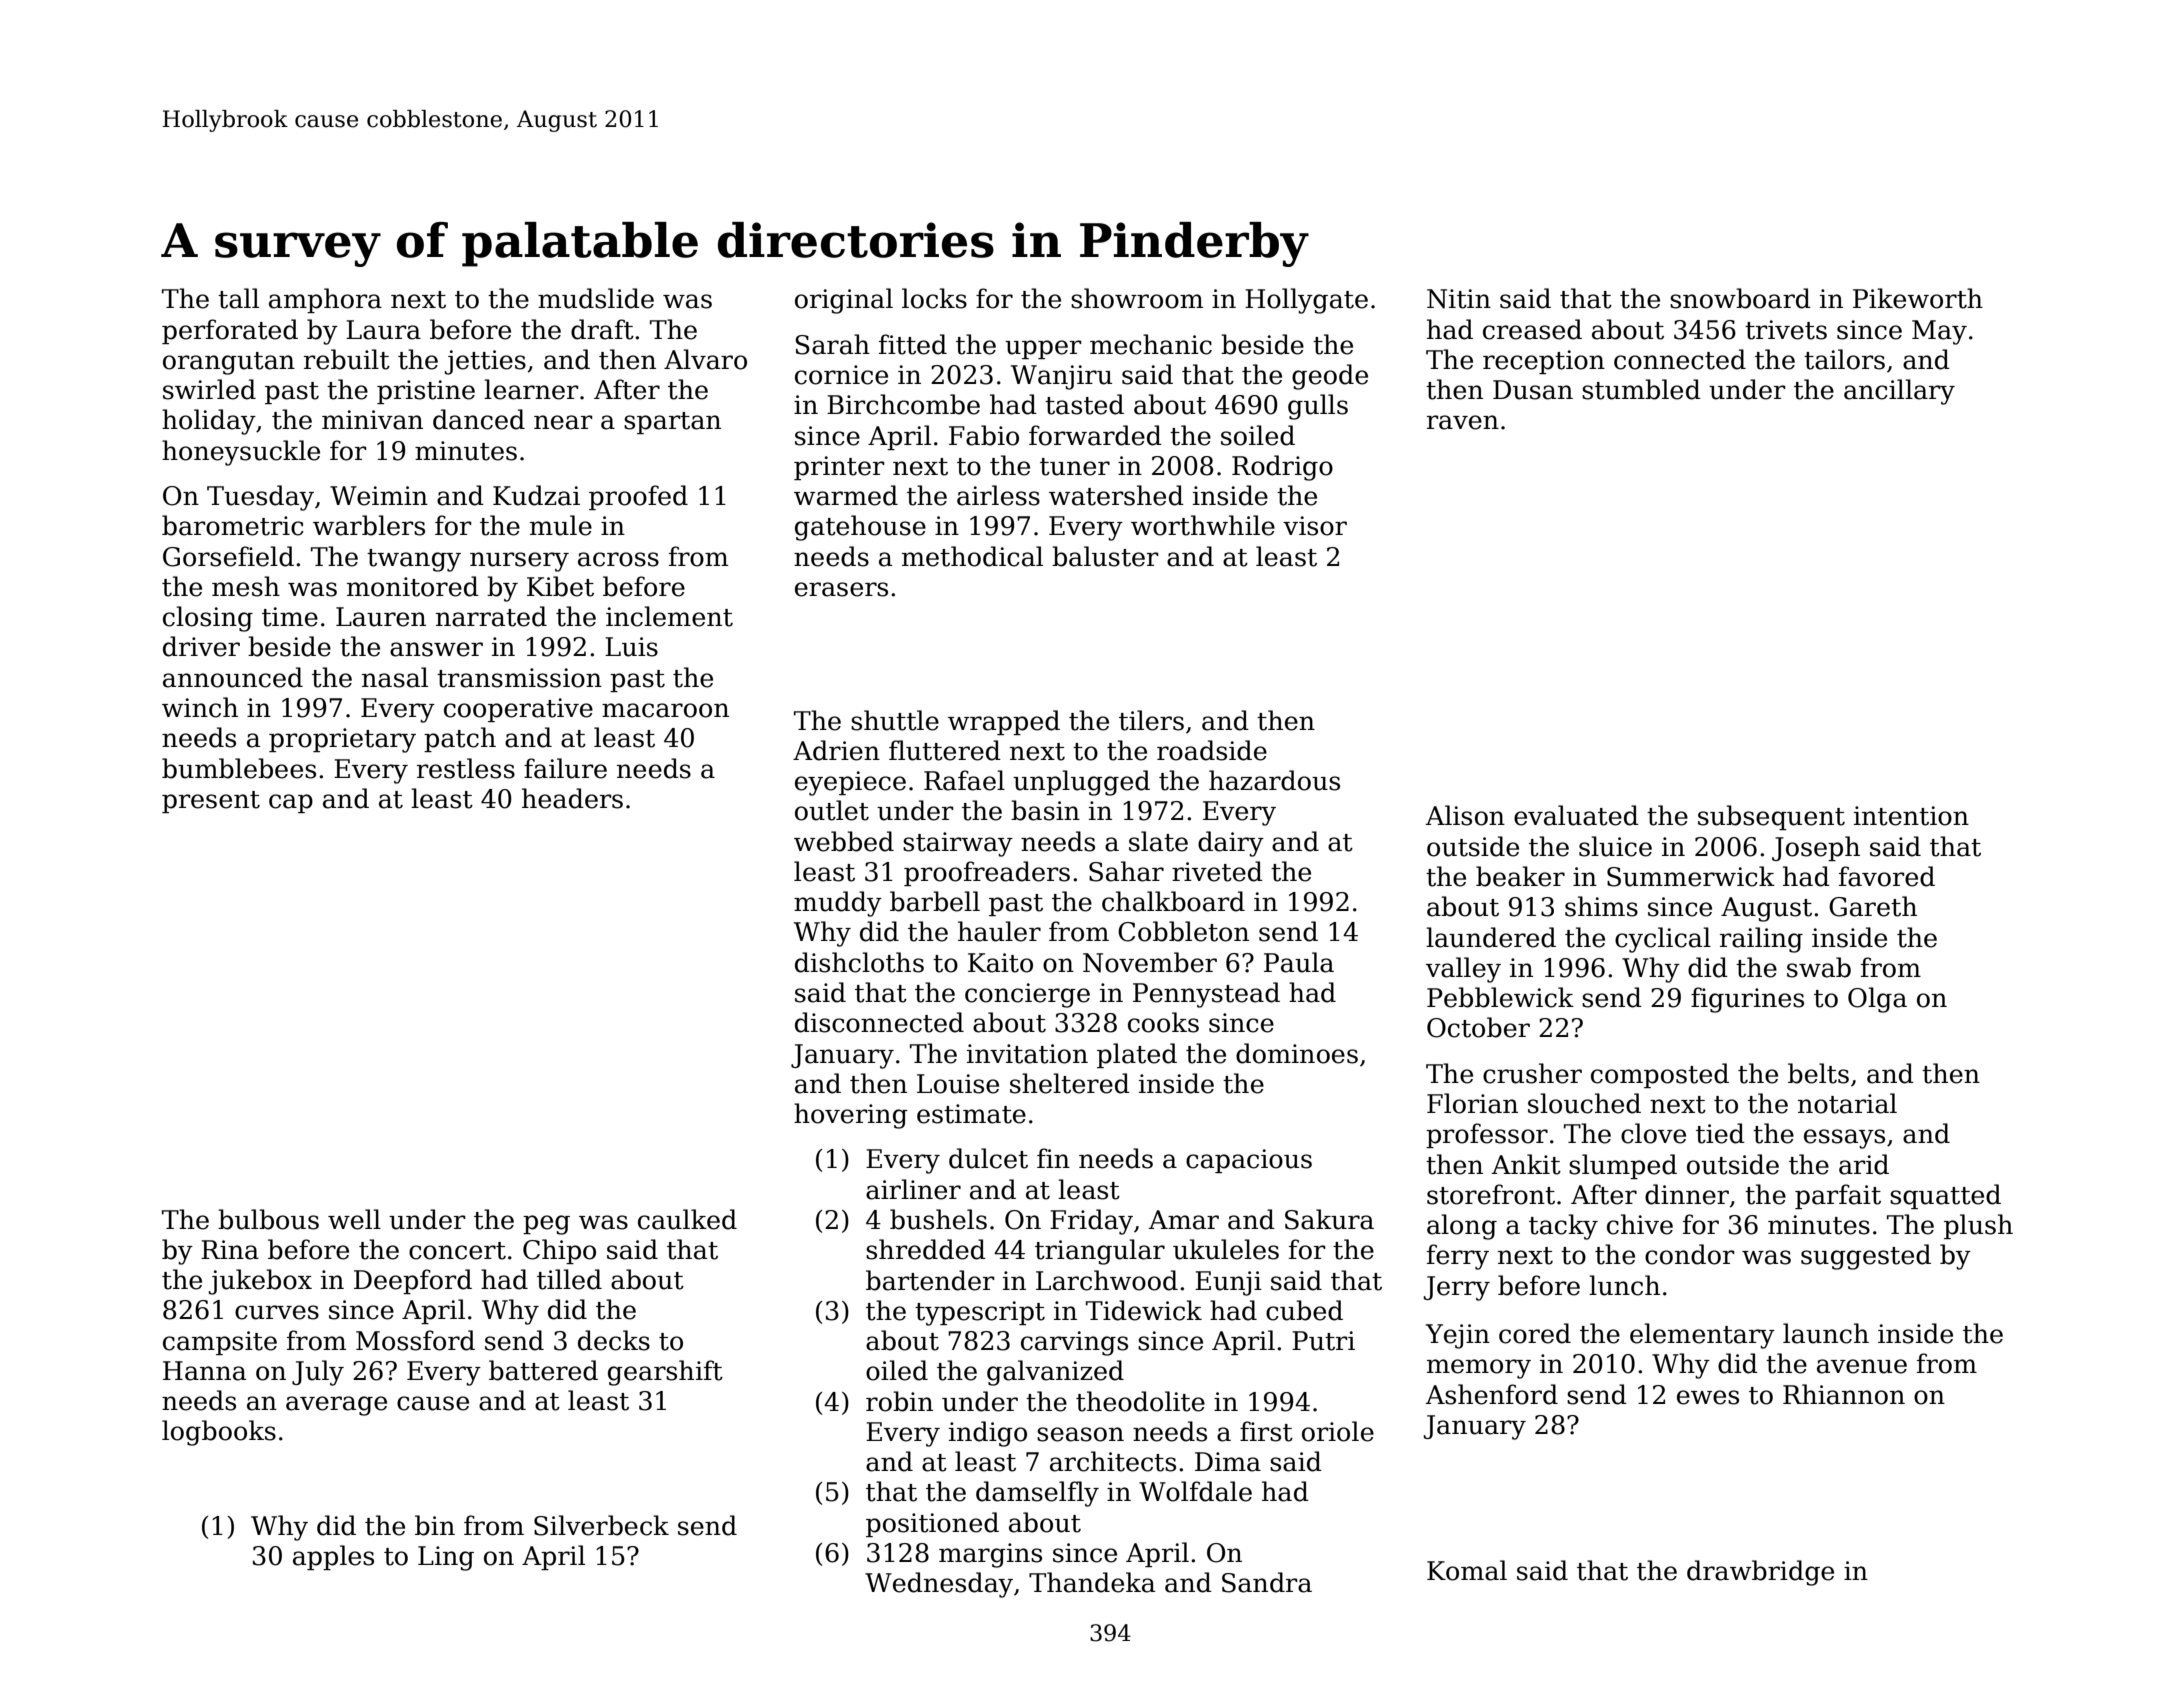 Image resolution: width=2178 pixels, height=1683 pixels. I want to click on plush, so click(1978, 1226).
